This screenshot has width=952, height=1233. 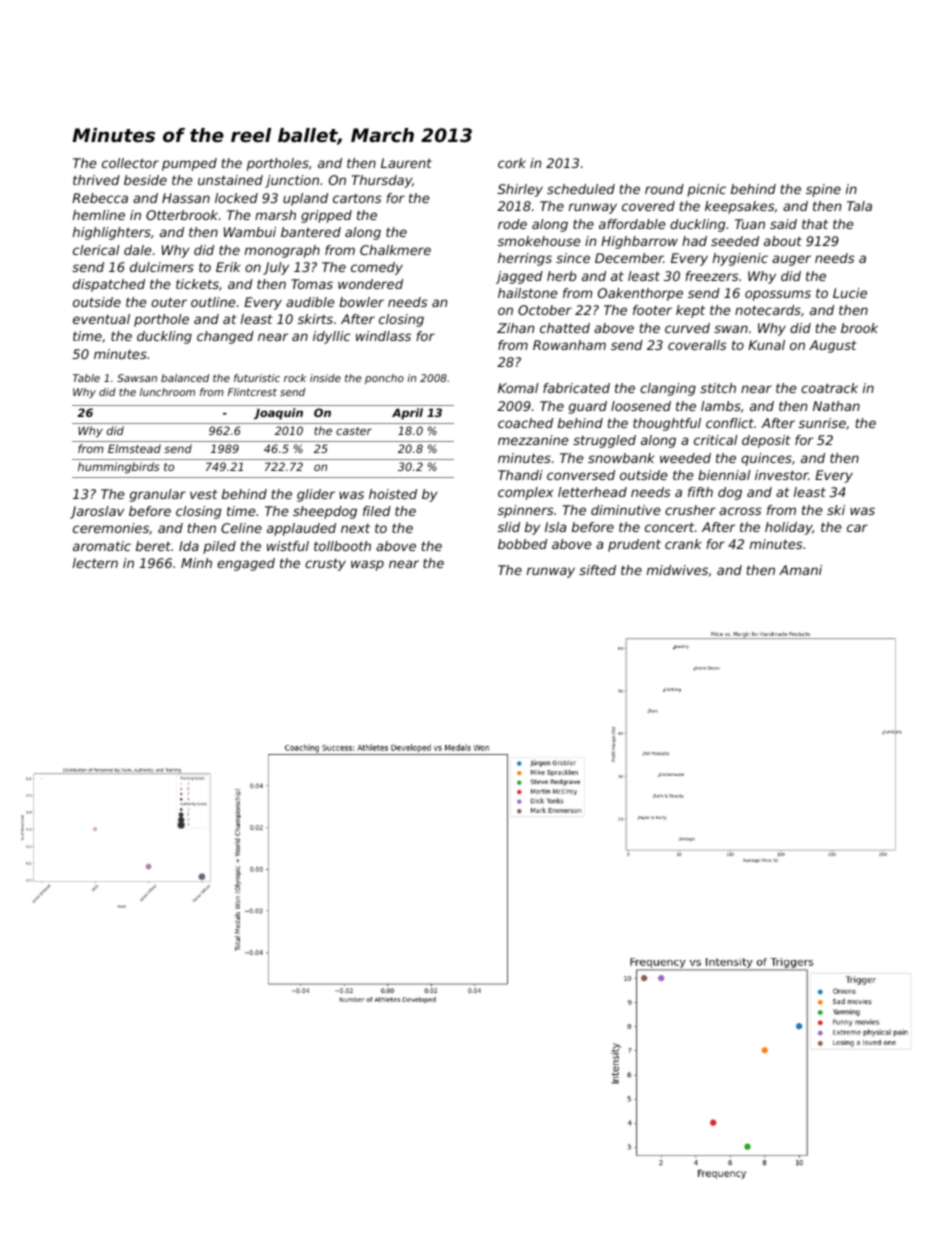 I want to click on spine, so click(x=823, y=190).
